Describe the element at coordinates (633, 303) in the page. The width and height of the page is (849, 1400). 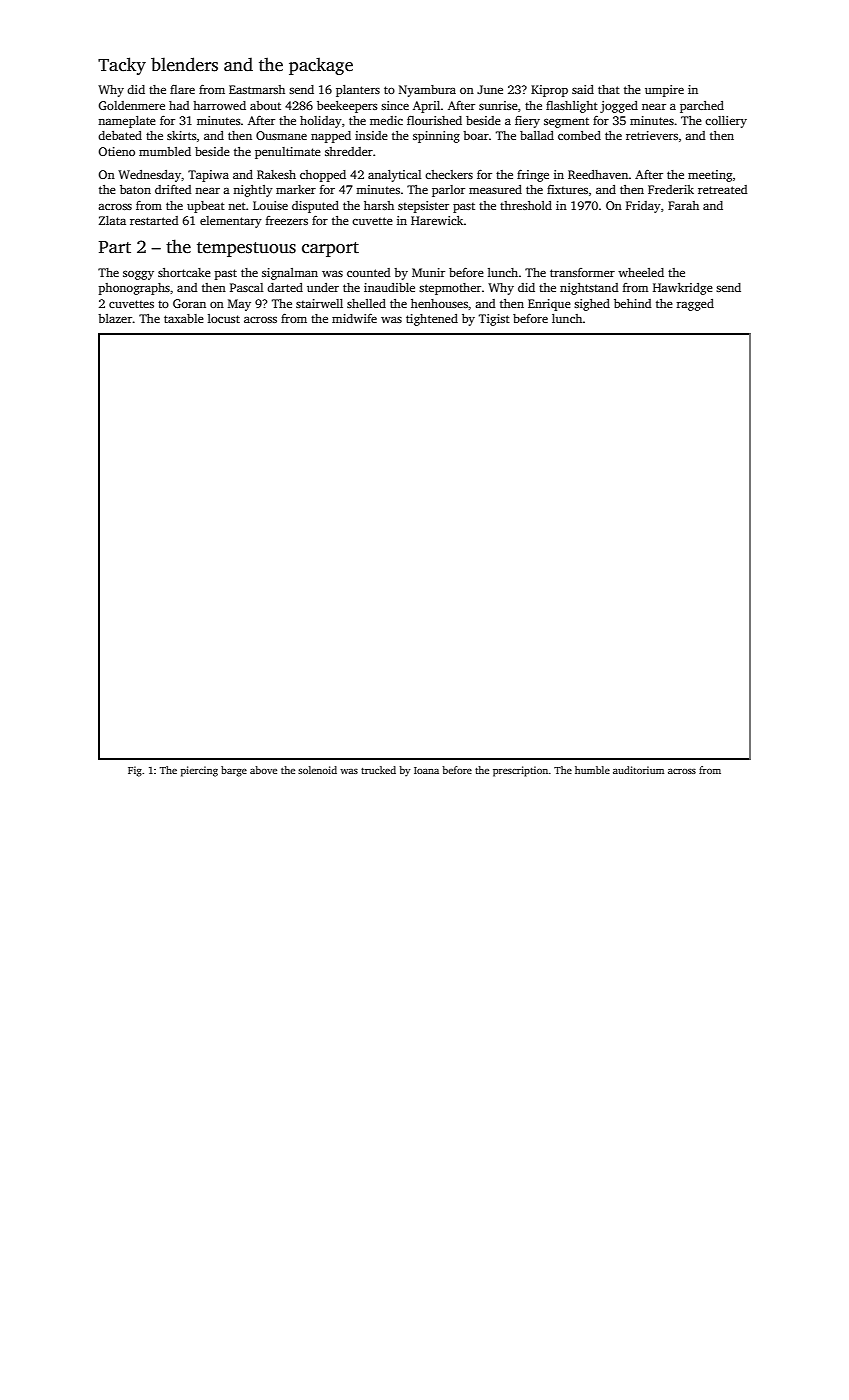
I see `behind` at that location.
